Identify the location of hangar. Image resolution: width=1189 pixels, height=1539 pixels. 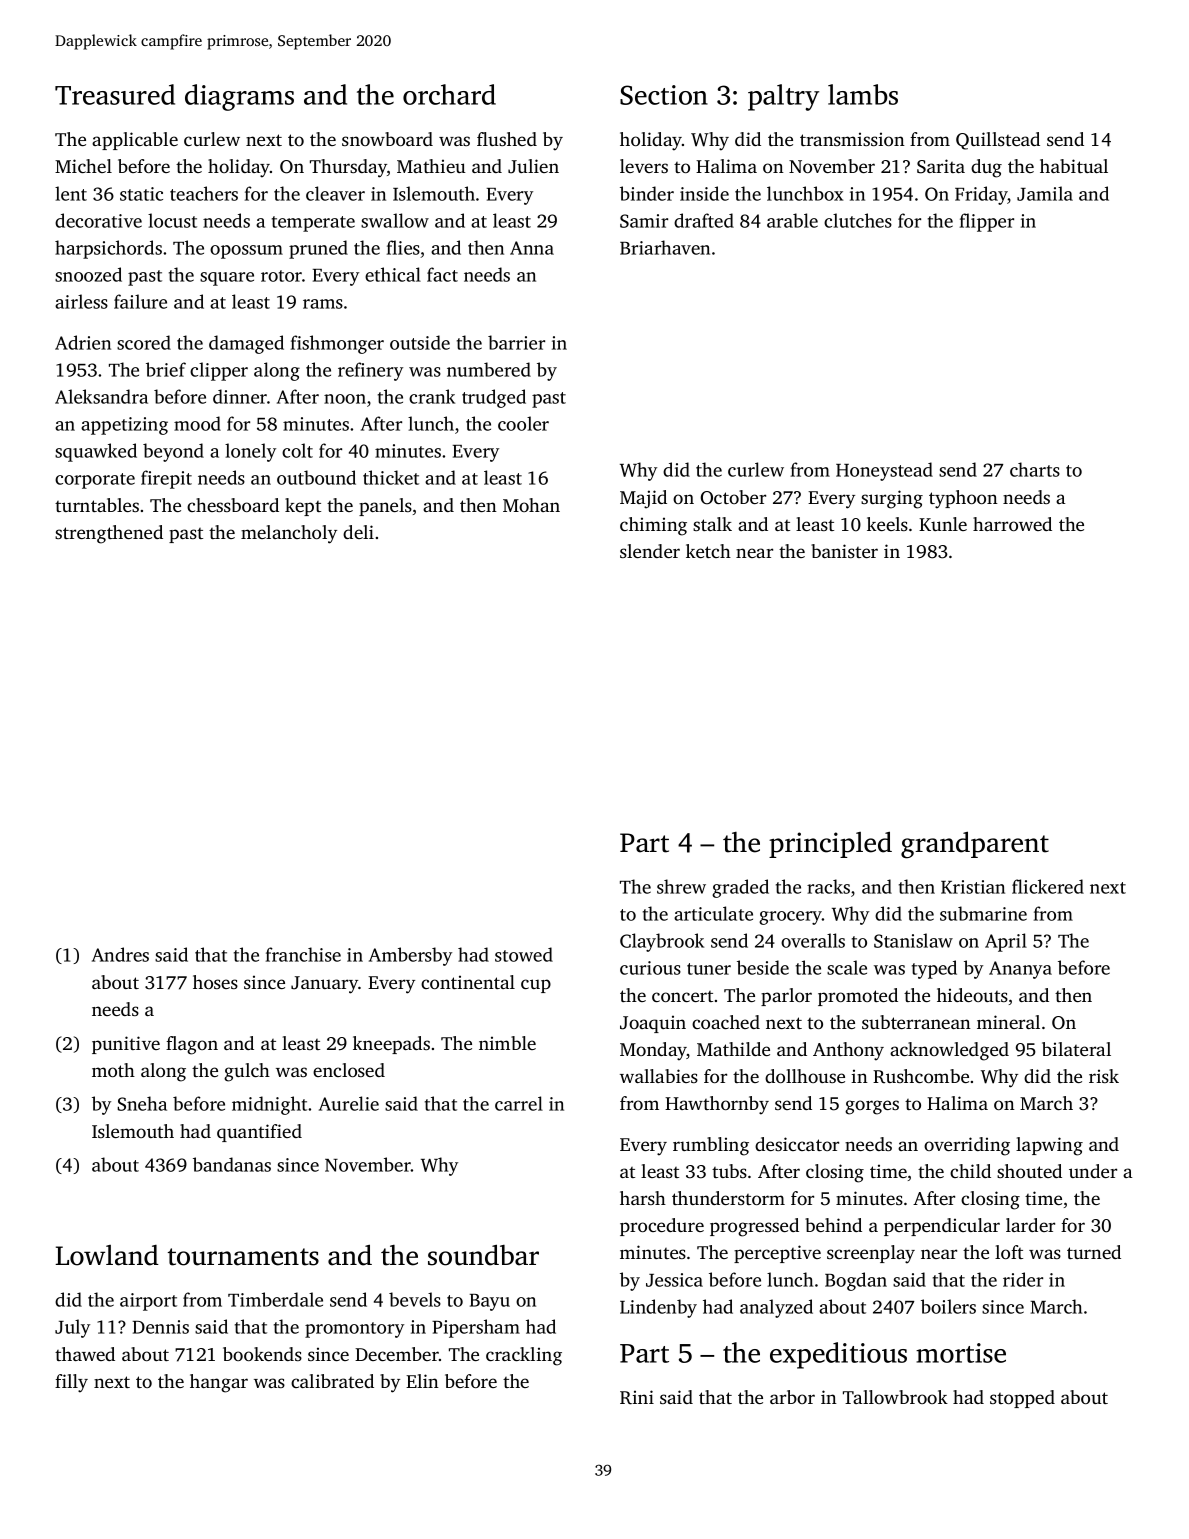
(219, 1383).
